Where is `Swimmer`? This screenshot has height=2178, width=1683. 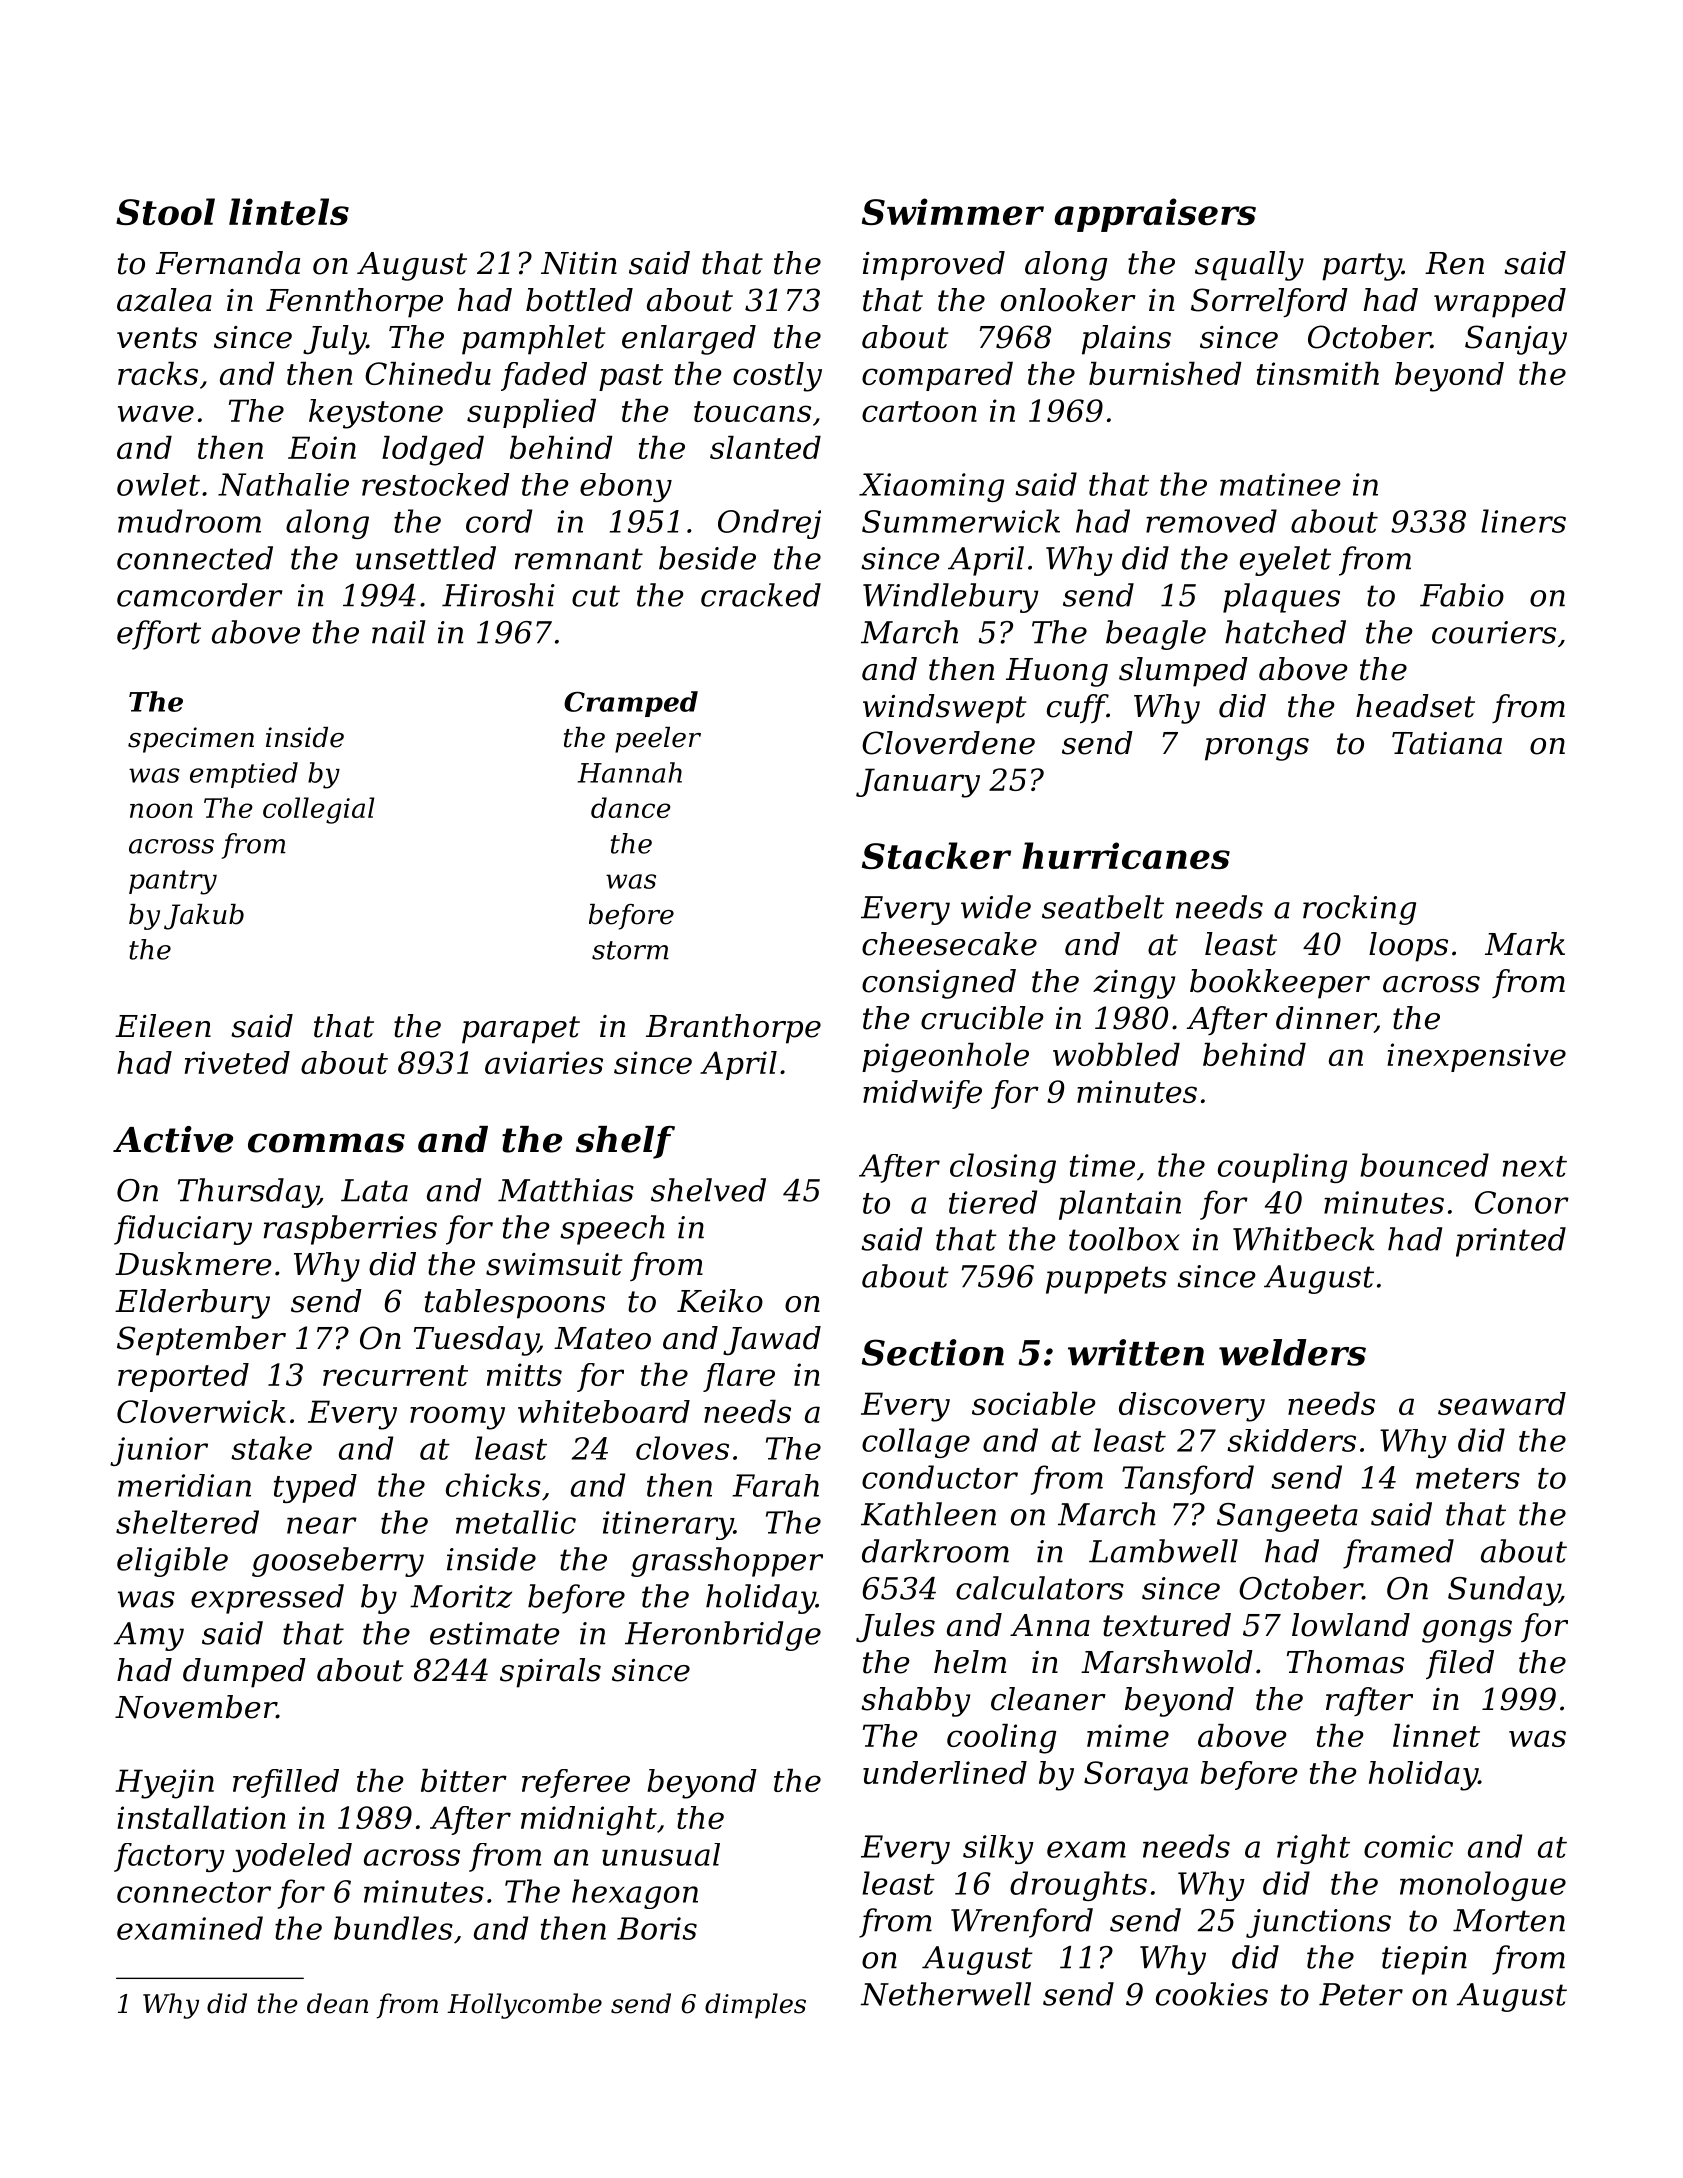
Swimmer is located at coordinates (953, 211).
